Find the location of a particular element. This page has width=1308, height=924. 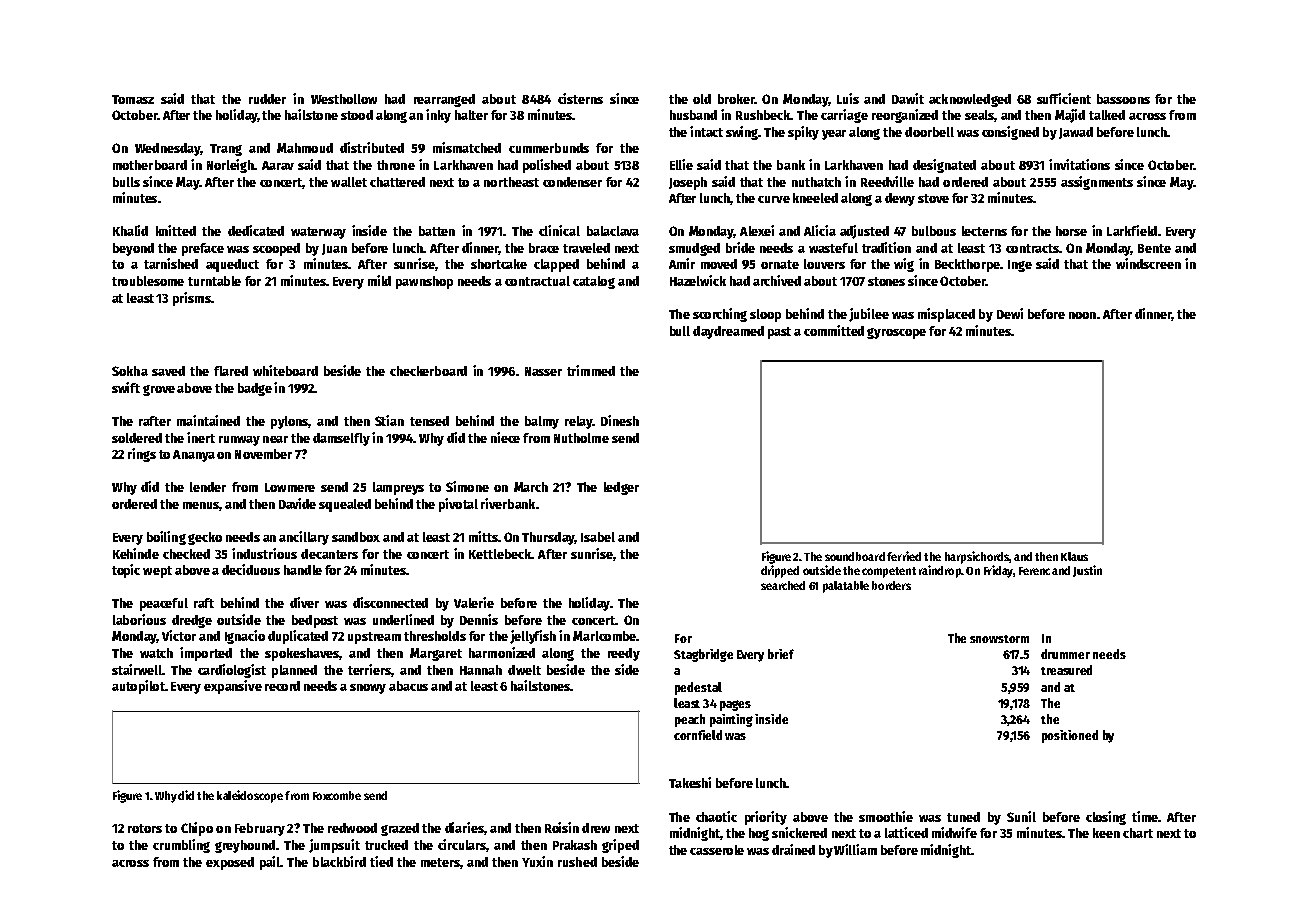

exposed is located at coordinates (230, 863).
